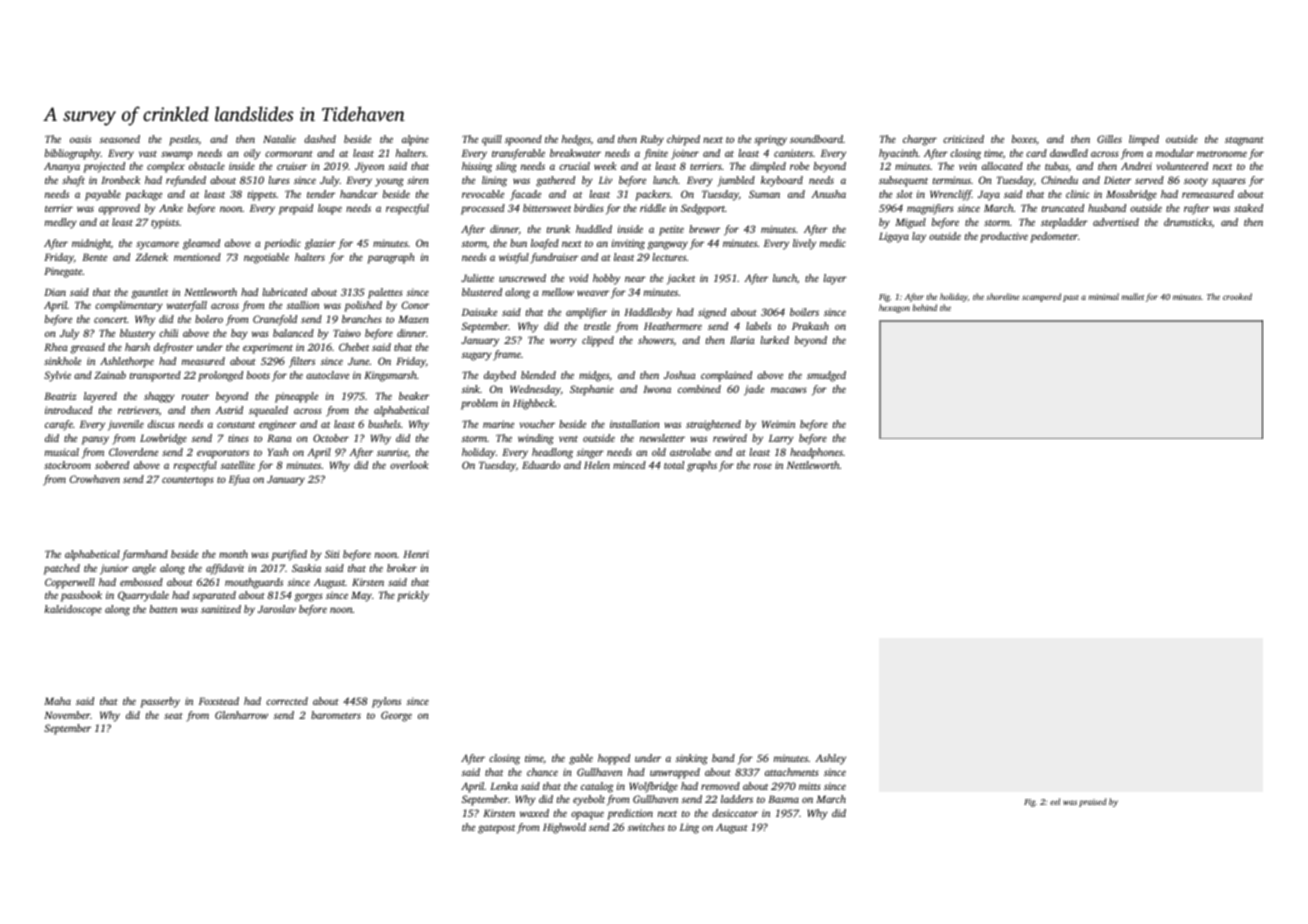 The height and width of the screenshot is (924, 1308). Describe the element at coordinates (816, 453) in the screenshot. I see `headphones` at that location.
